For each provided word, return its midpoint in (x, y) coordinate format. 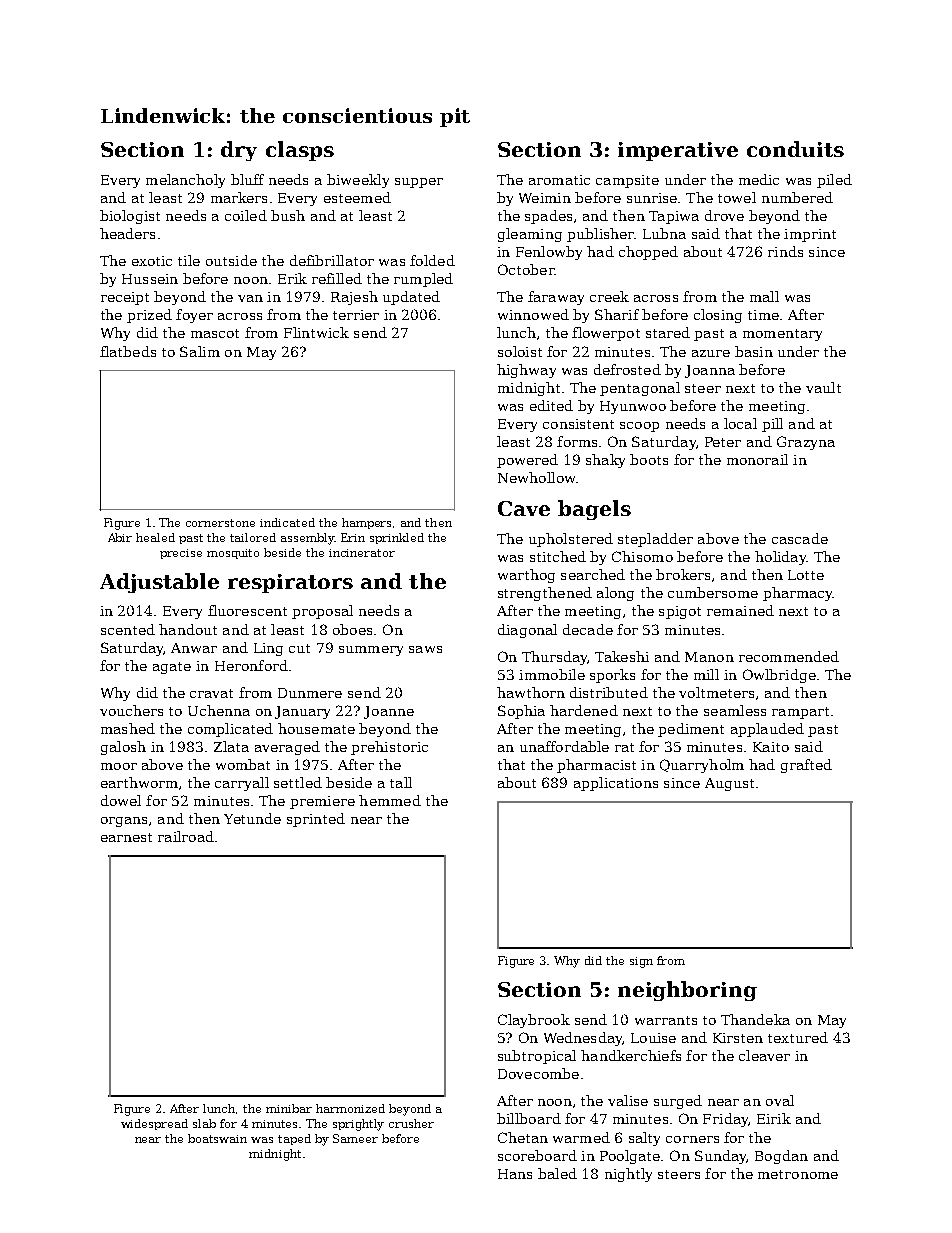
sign (641, 962)
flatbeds (128, 351)
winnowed (533, 314)
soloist (520, 351)
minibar (289, 1108)
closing (718, 316)
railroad (186, 836)
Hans (515, 1174)
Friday (725, 1120)
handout (188, 629)
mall (764, 296)
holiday (780, 558)
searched (593, 574)
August (729, 784)
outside (231, 260)
